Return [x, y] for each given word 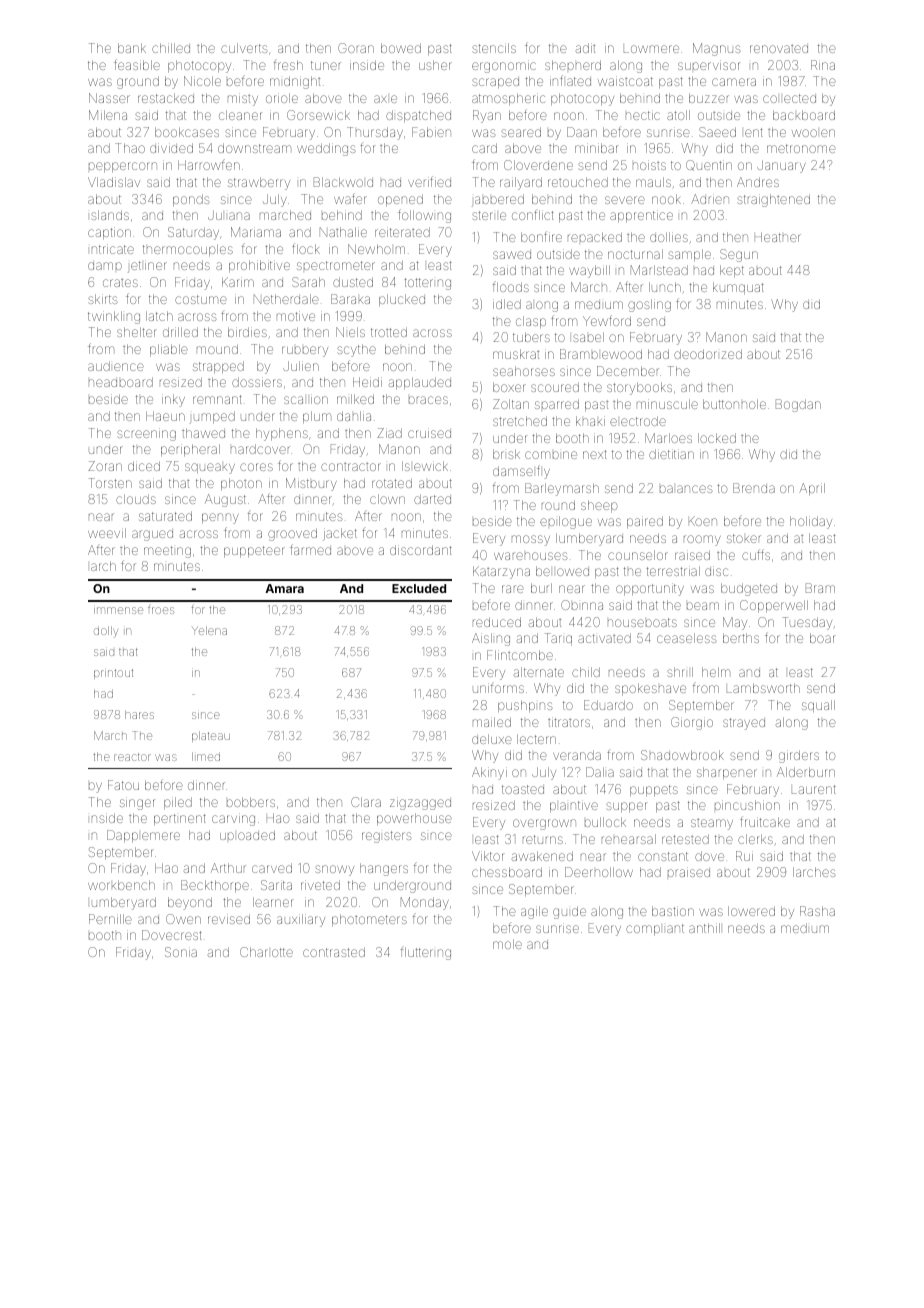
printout [113, 674]
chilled [171, 48]
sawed [512, 255]
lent [754, 132]
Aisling [491, 639]
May [735, 623]
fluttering [426, 953]
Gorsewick [318, 115]
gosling [649, 305]
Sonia [181, 952]
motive [296, 316]
